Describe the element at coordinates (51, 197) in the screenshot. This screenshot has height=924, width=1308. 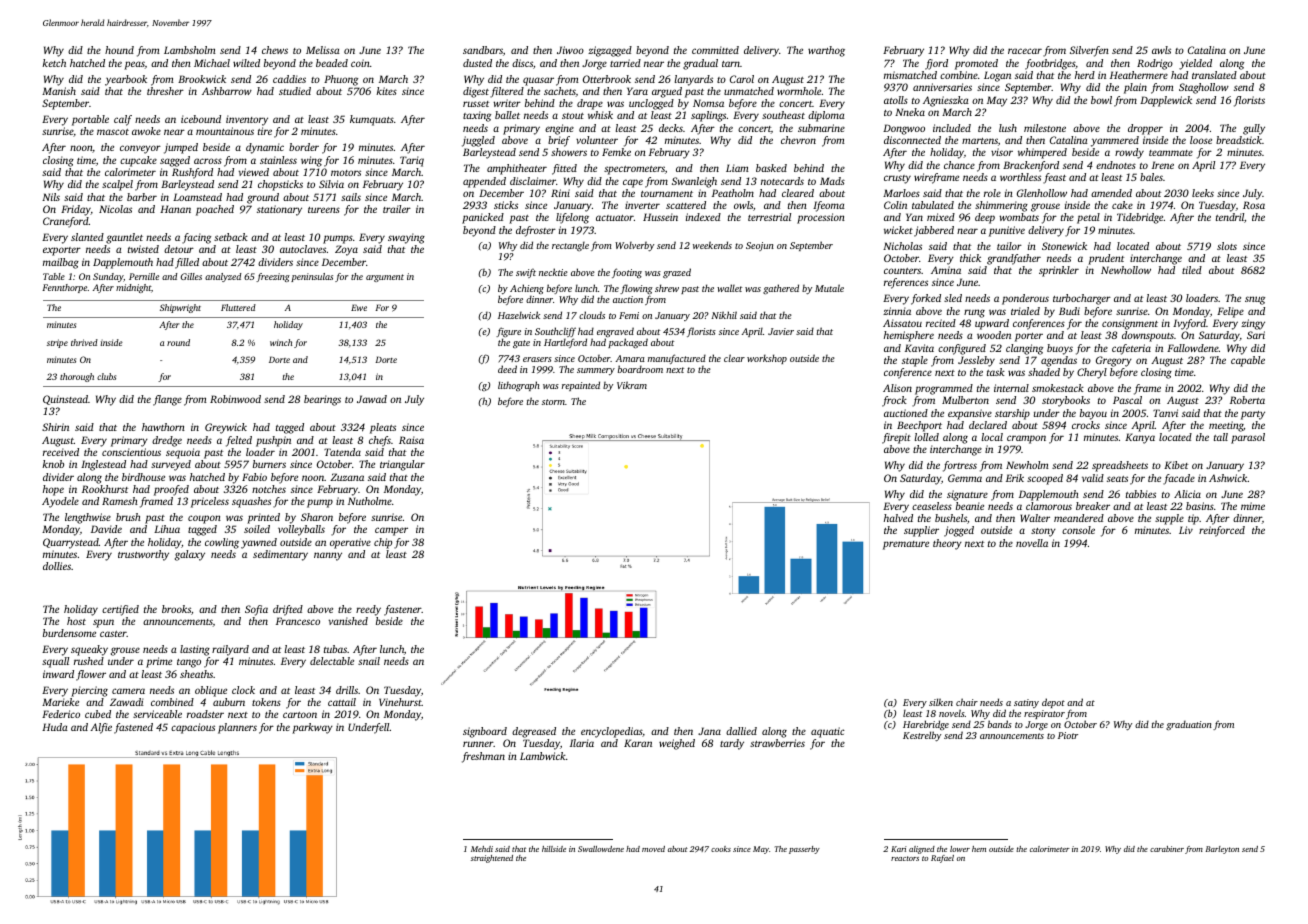
I see `Nils` at that location.
